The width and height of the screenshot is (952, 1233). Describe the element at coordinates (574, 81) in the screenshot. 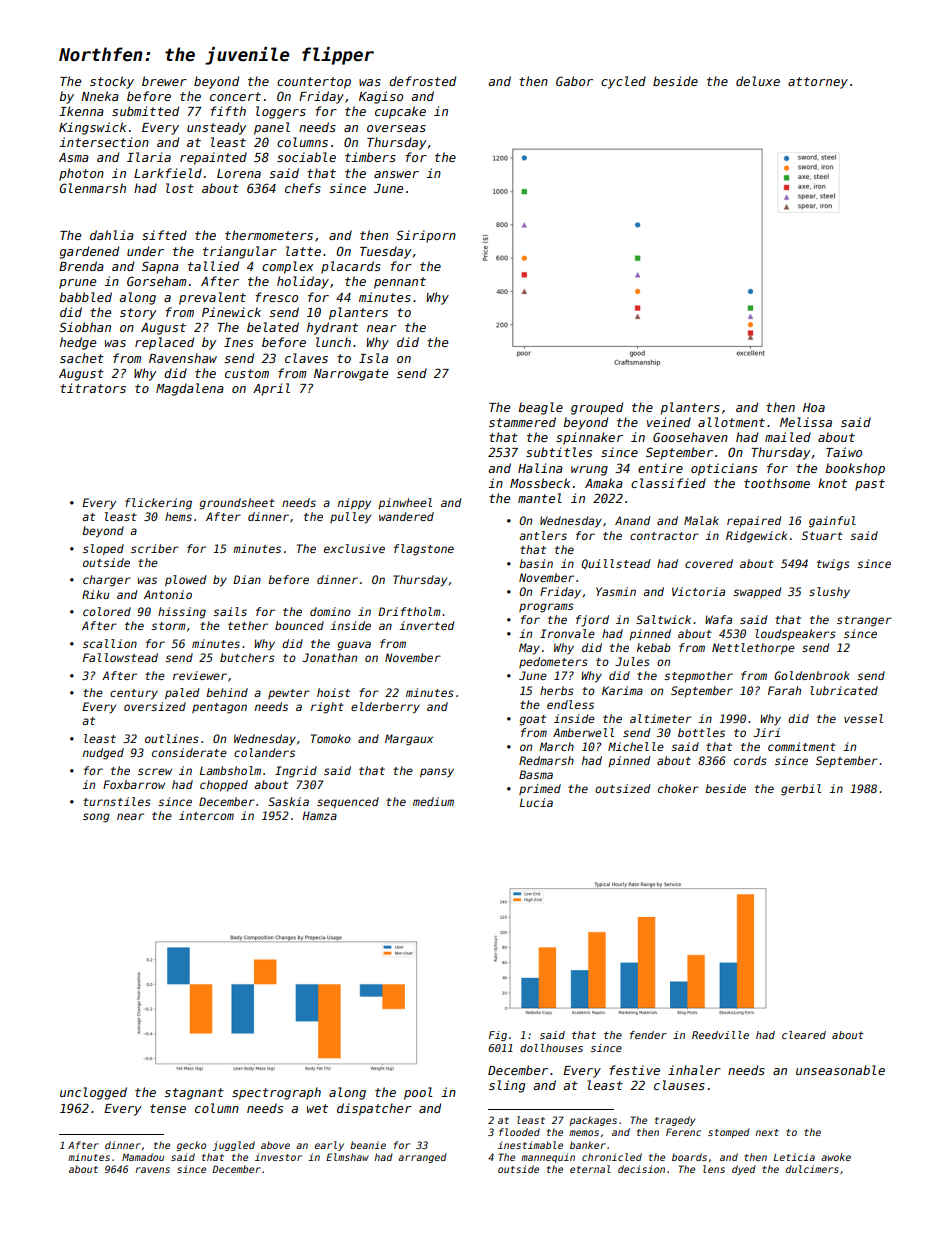

I see `Gabor` at that location.
